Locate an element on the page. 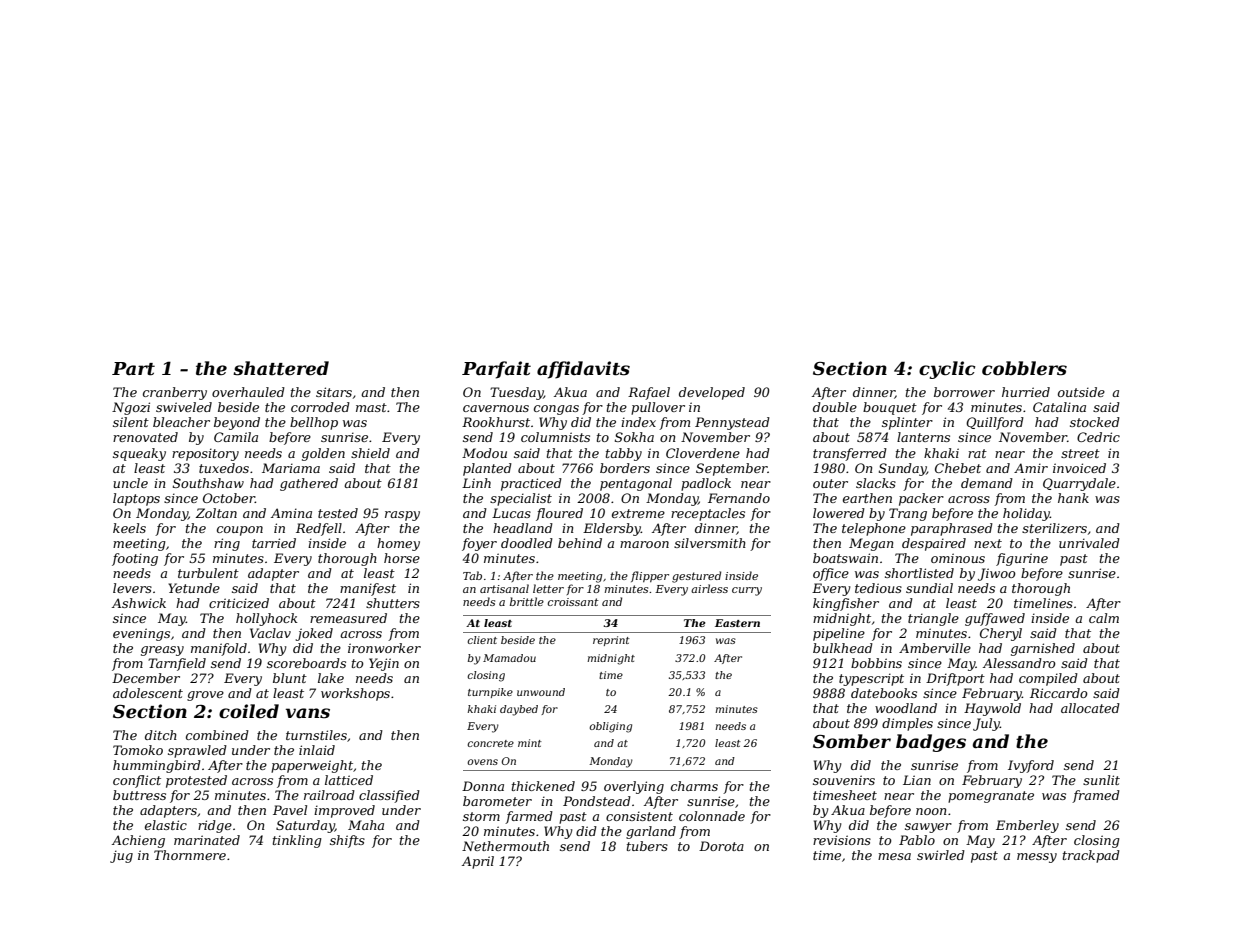 The image size is (1233, 952). triangle is located at coordinates (933, 619).
